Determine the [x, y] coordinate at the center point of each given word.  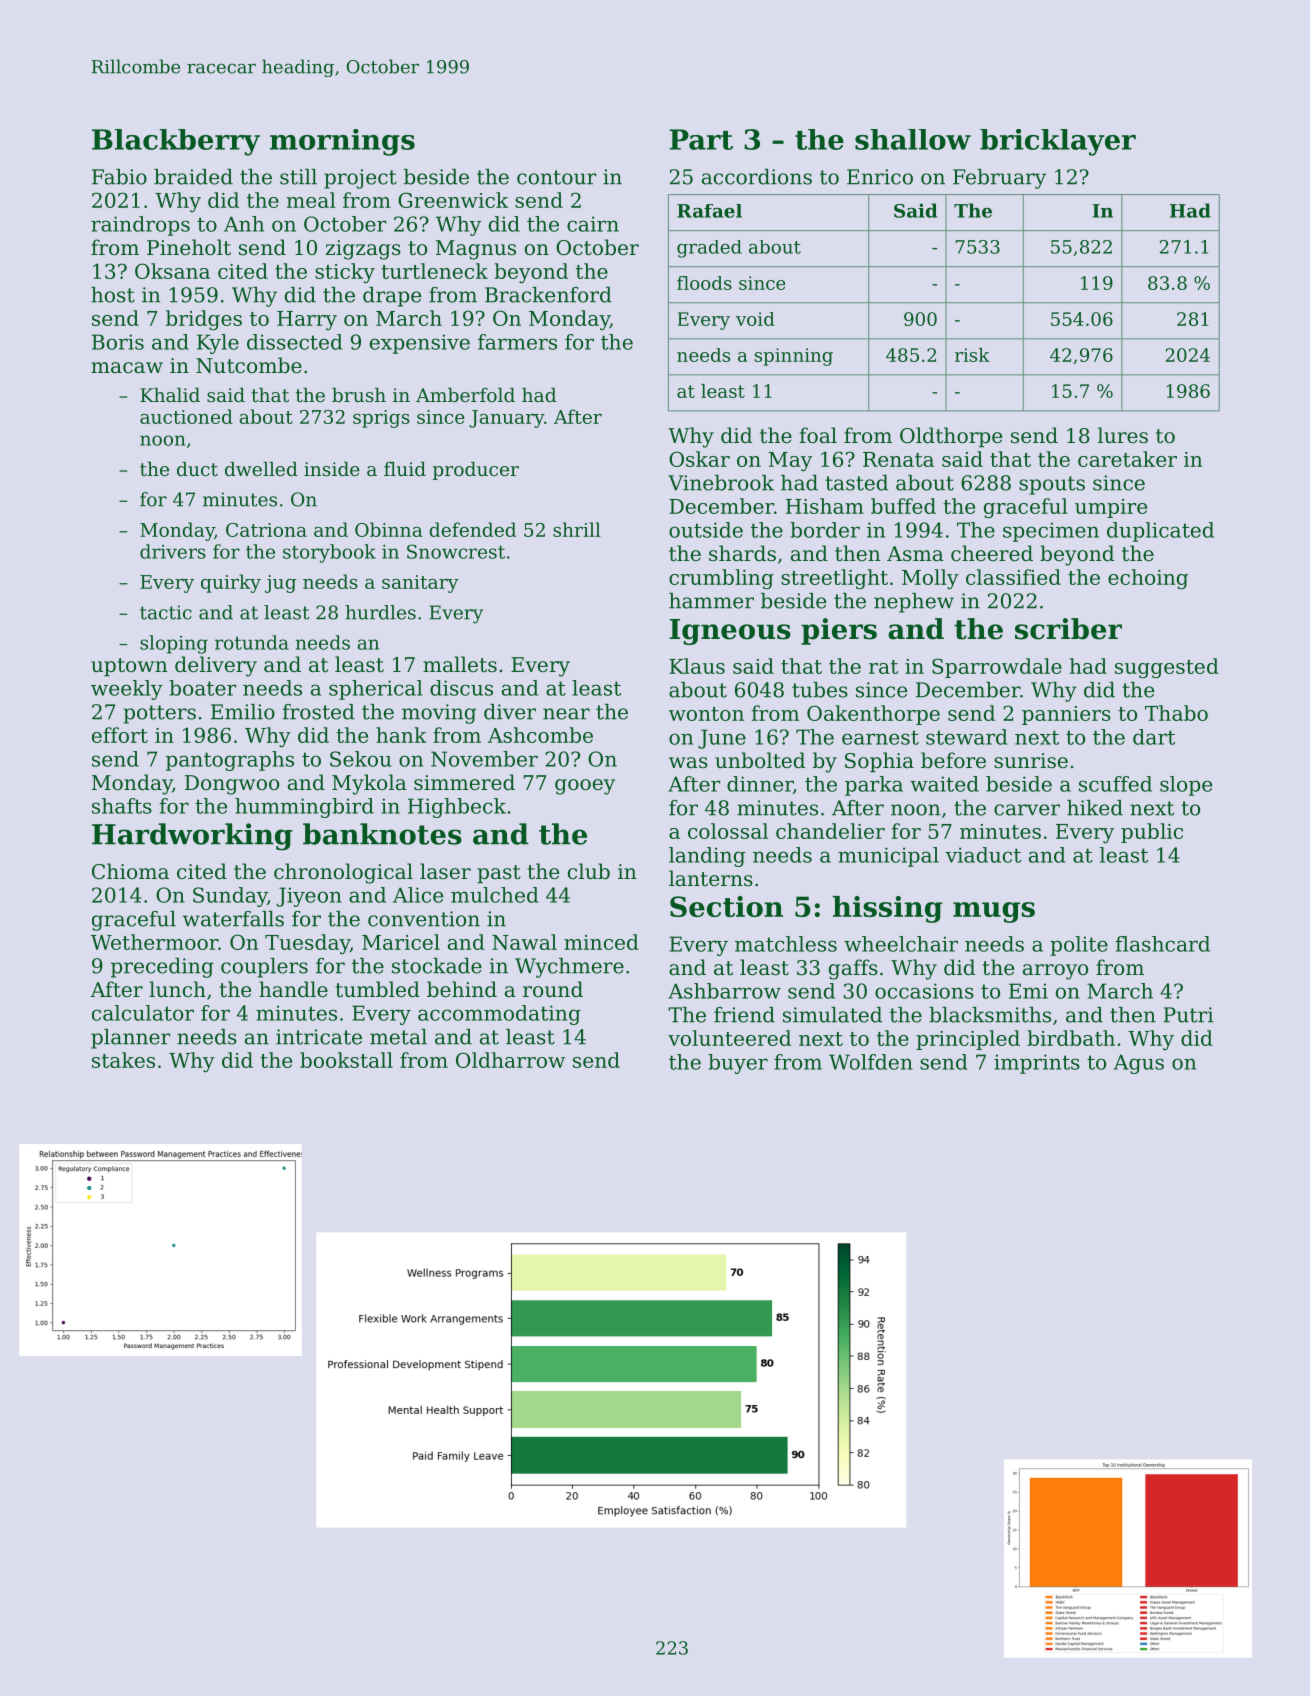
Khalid [170, 395]
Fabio [119, 177]
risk [972, 355]
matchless [786, 944]
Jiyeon [309, 897]
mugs [994, 912]
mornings [342, 142]
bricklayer [1058, 142]
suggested [1167, 668]
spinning [794, 357]
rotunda [252, 642]
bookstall [346, 1060]
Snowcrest [456, 551]
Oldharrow [510, 1060]
